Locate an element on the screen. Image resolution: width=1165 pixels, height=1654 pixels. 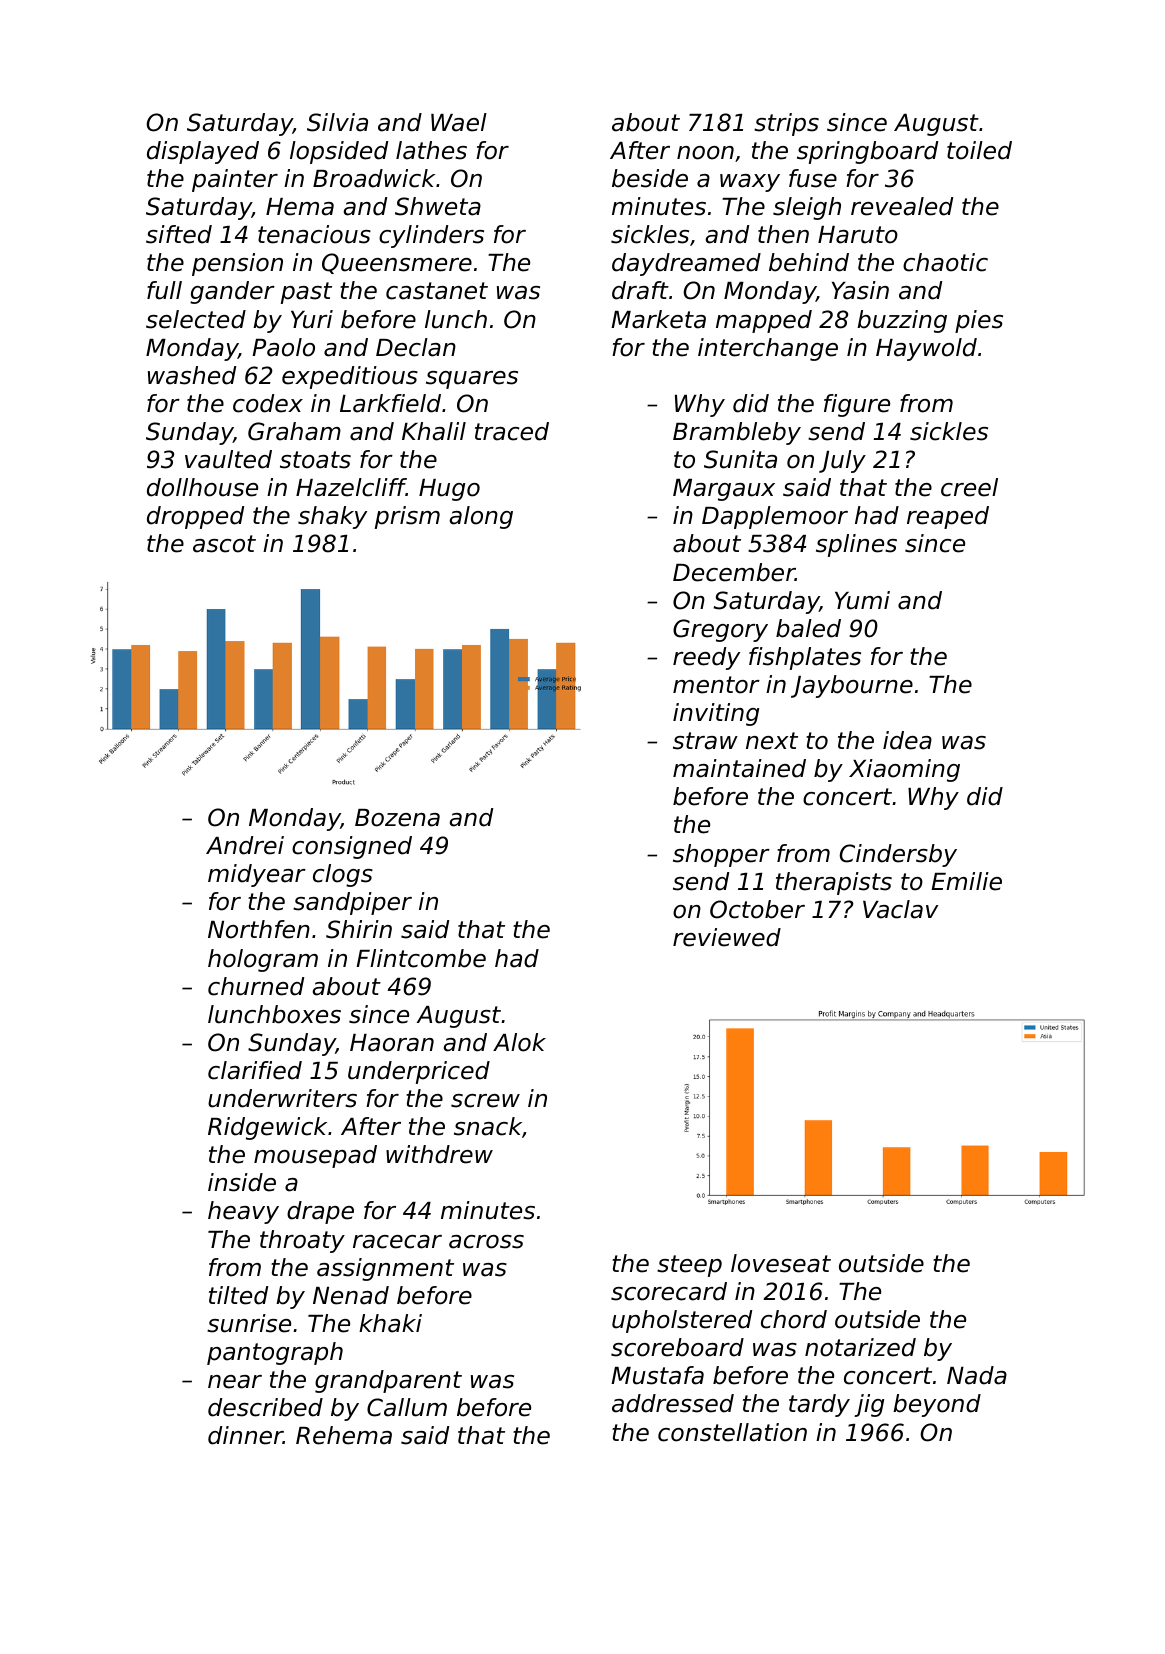
dollhouse is located at coordinates (202, 487).
